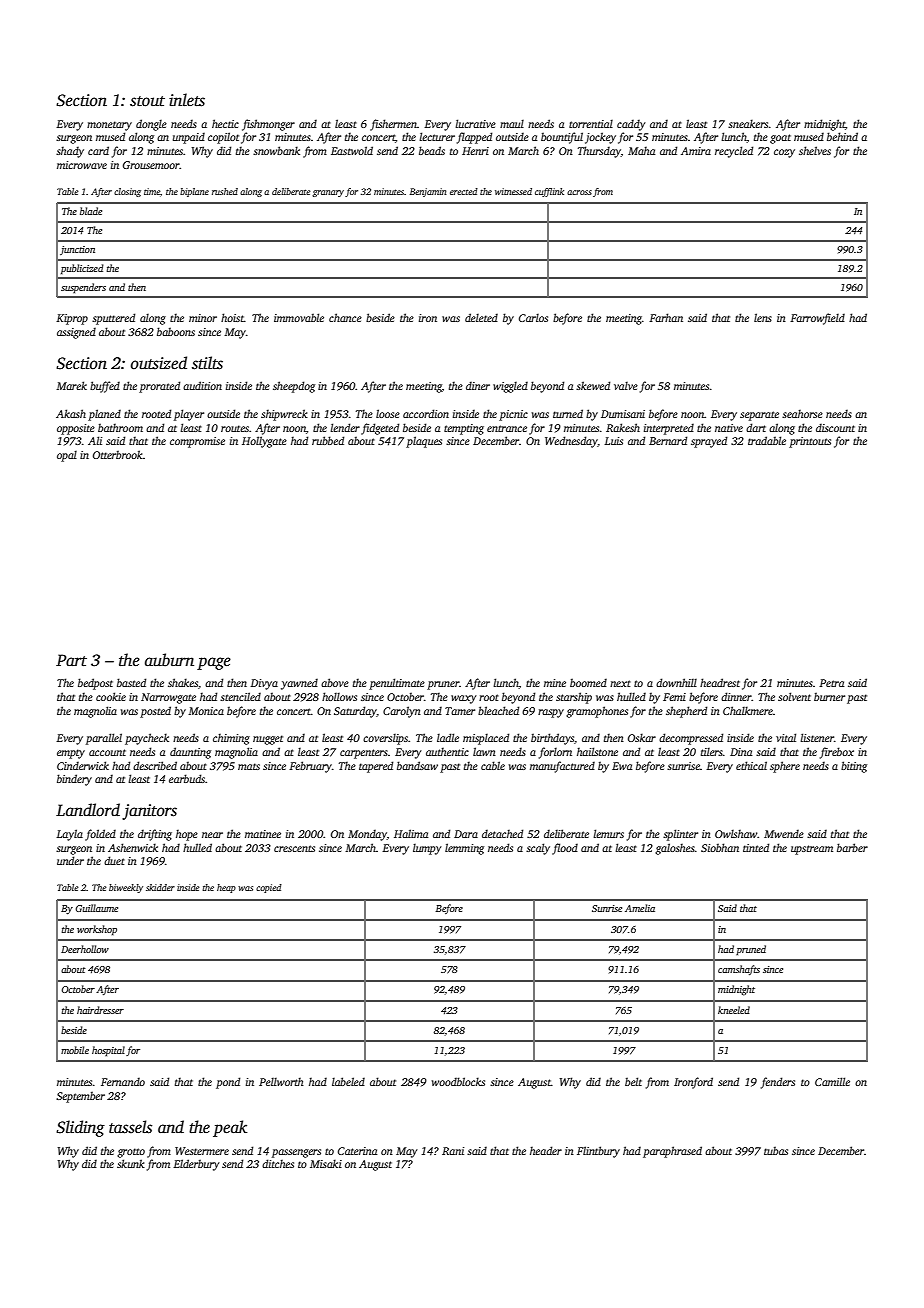 This screenshot has height=1308, width=924. What do you see at coordinates (734, 152) in the screenshot?
I see `recycled` at bounding box center [734, 152].
